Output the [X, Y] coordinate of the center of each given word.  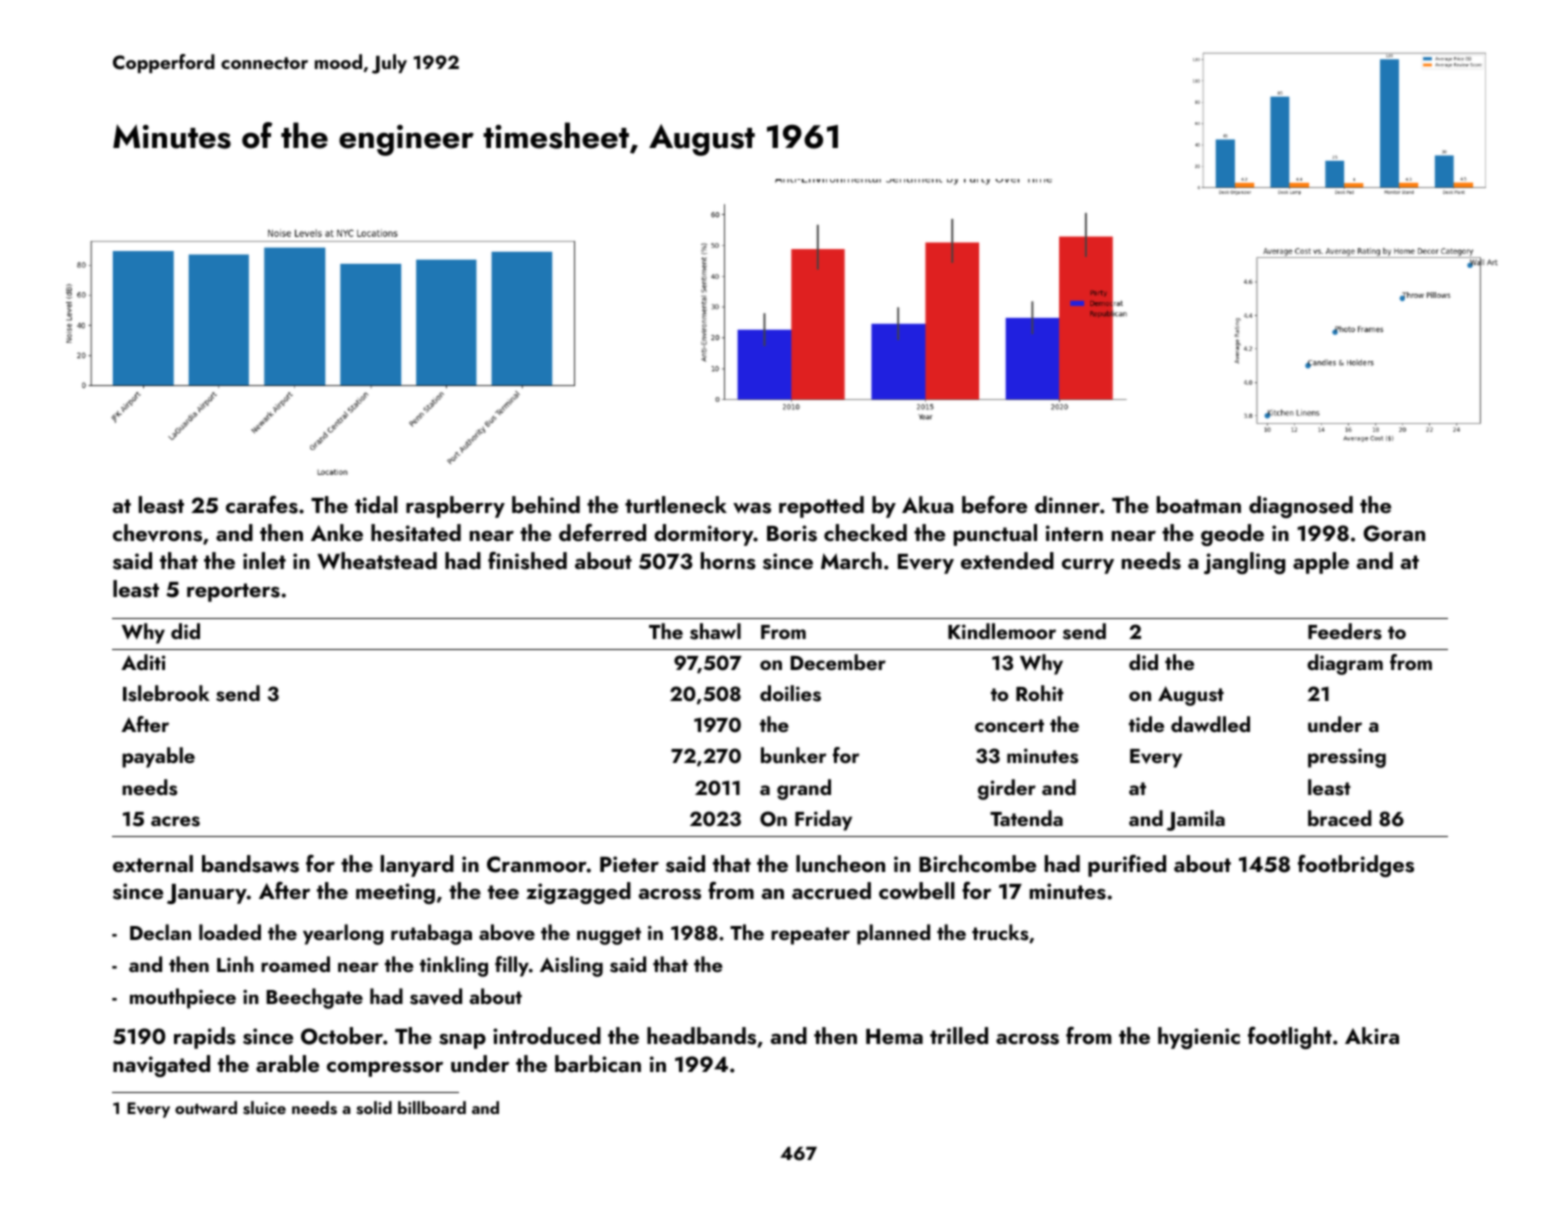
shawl [715, 631]
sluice [264, 1108]
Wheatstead [377, 561]
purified [1127, 865]
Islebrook [166, 693]
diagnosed [1301, 507]
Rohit [1040, 693]
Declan [160, 932]
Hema [894, 1036]
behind [546, 504]
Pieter [629, 864]
